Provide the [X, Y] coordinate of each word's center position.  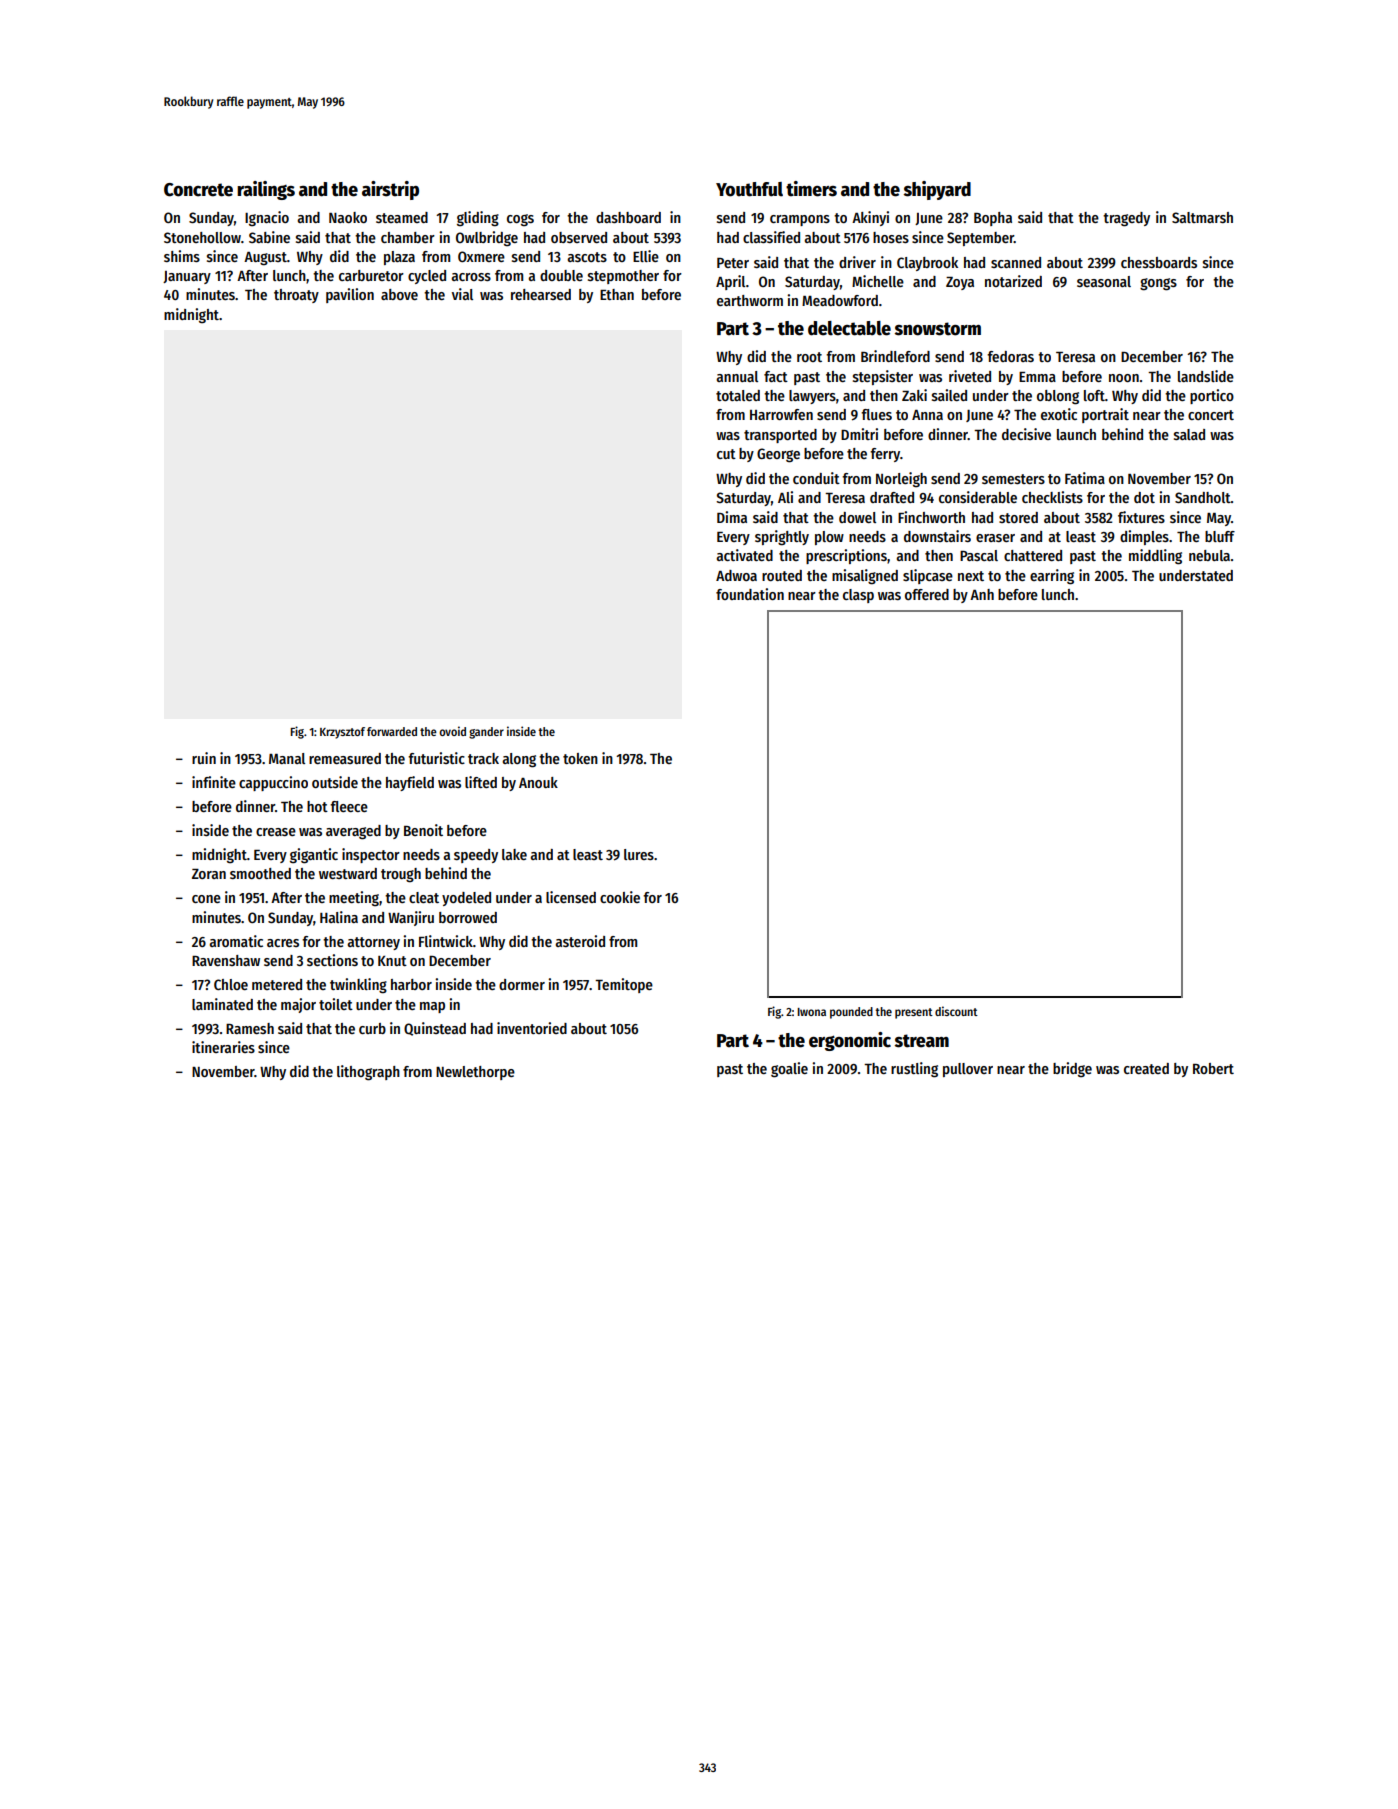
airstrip [390, 190]
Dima [732, 517]
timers [811, 189]
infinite [214, 782]
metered [277, 984]
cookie [620, 897]
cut [726, 454]
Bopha [993, 219]
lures [639, 854]
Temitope [624, 985]
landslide [1206, 376]
